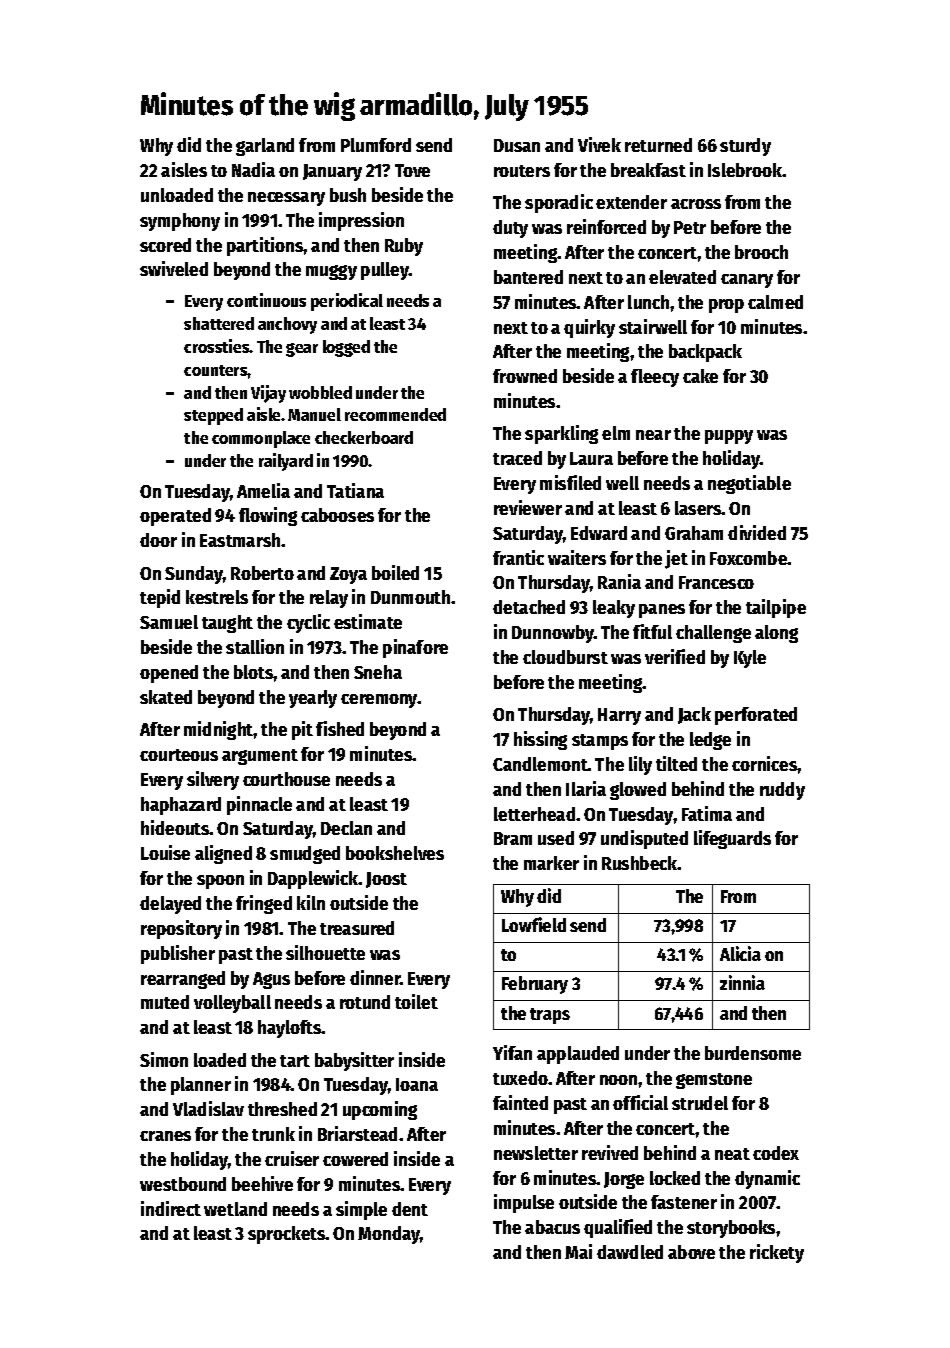  Describe the element at coordinates (417, 1084) in the document. I see `Ioana` at that location.
